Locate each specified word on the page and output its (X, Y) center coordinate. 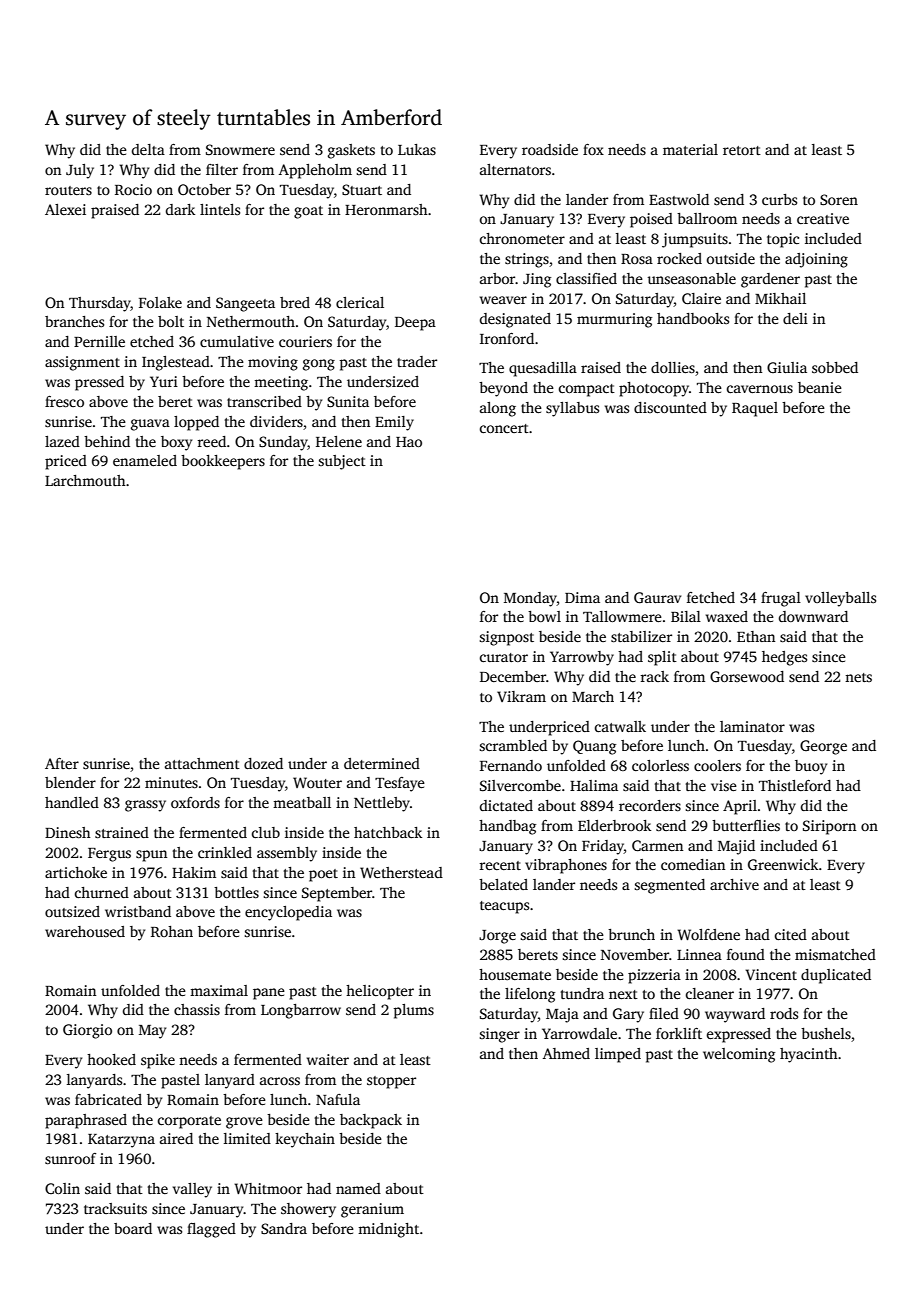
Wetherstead (401, 872)
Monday (530, 599)
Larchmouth (85, 480)
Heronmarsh (386, 209)
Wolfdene (708, 934)
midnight (388, 1230)
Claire (701, 298)
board (133, 1228)
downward (813, 616)
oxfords (195, 802)
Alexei (65, 209)
